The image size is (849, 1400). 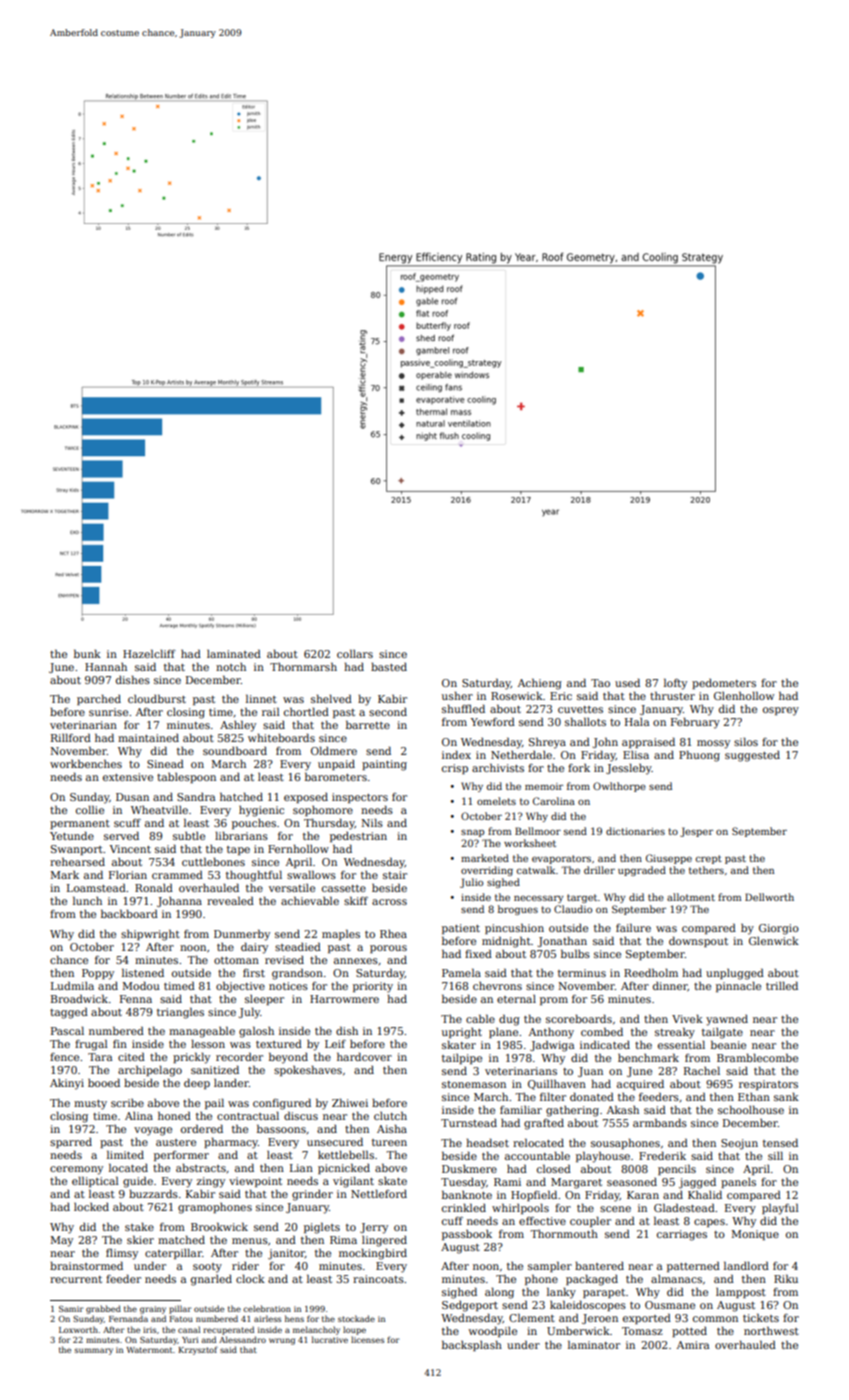 I want to click on Leif, so click(x=335, y=1044).
